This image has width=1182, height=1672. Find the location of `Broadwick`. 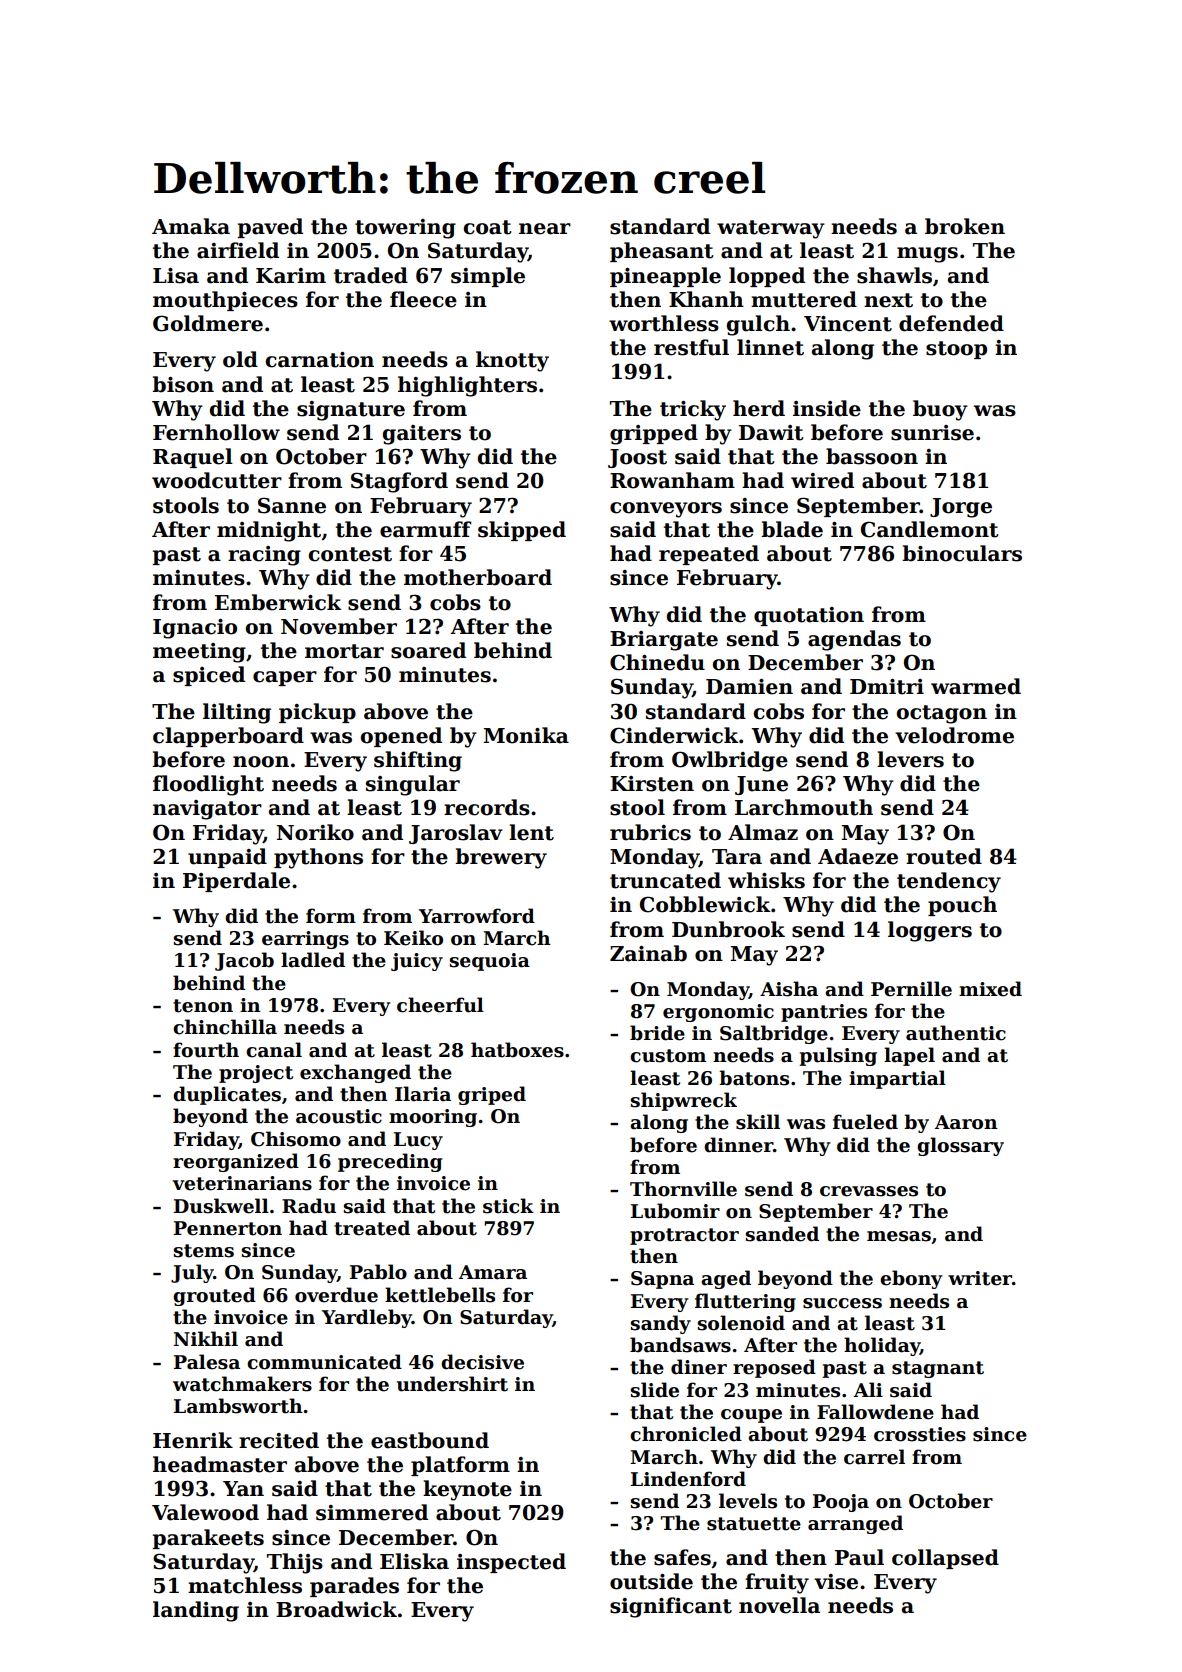

Broadwick is located at coordinates (336, 1609).
